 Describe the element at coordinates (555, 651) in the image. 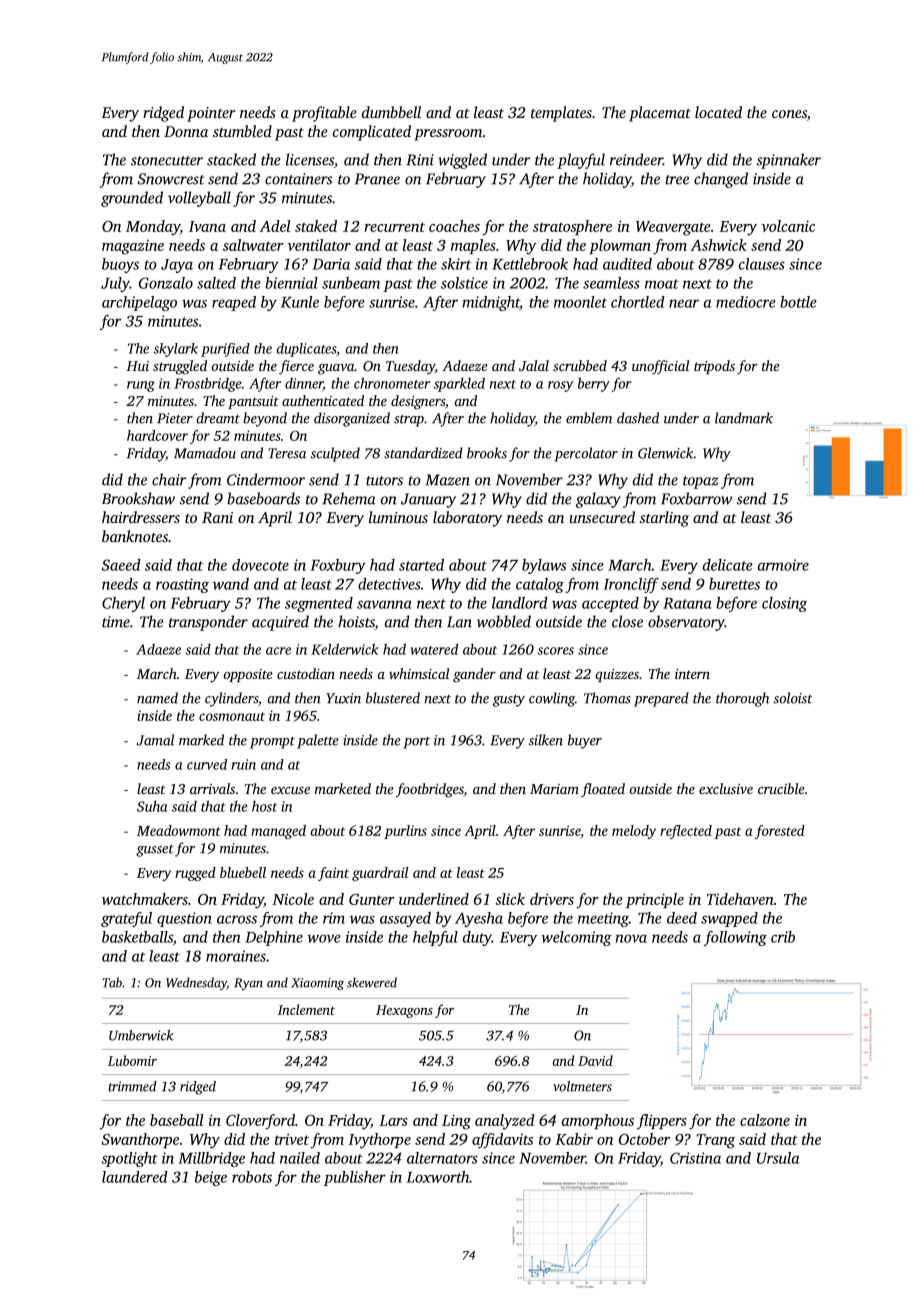

I see `scores` at that location.
